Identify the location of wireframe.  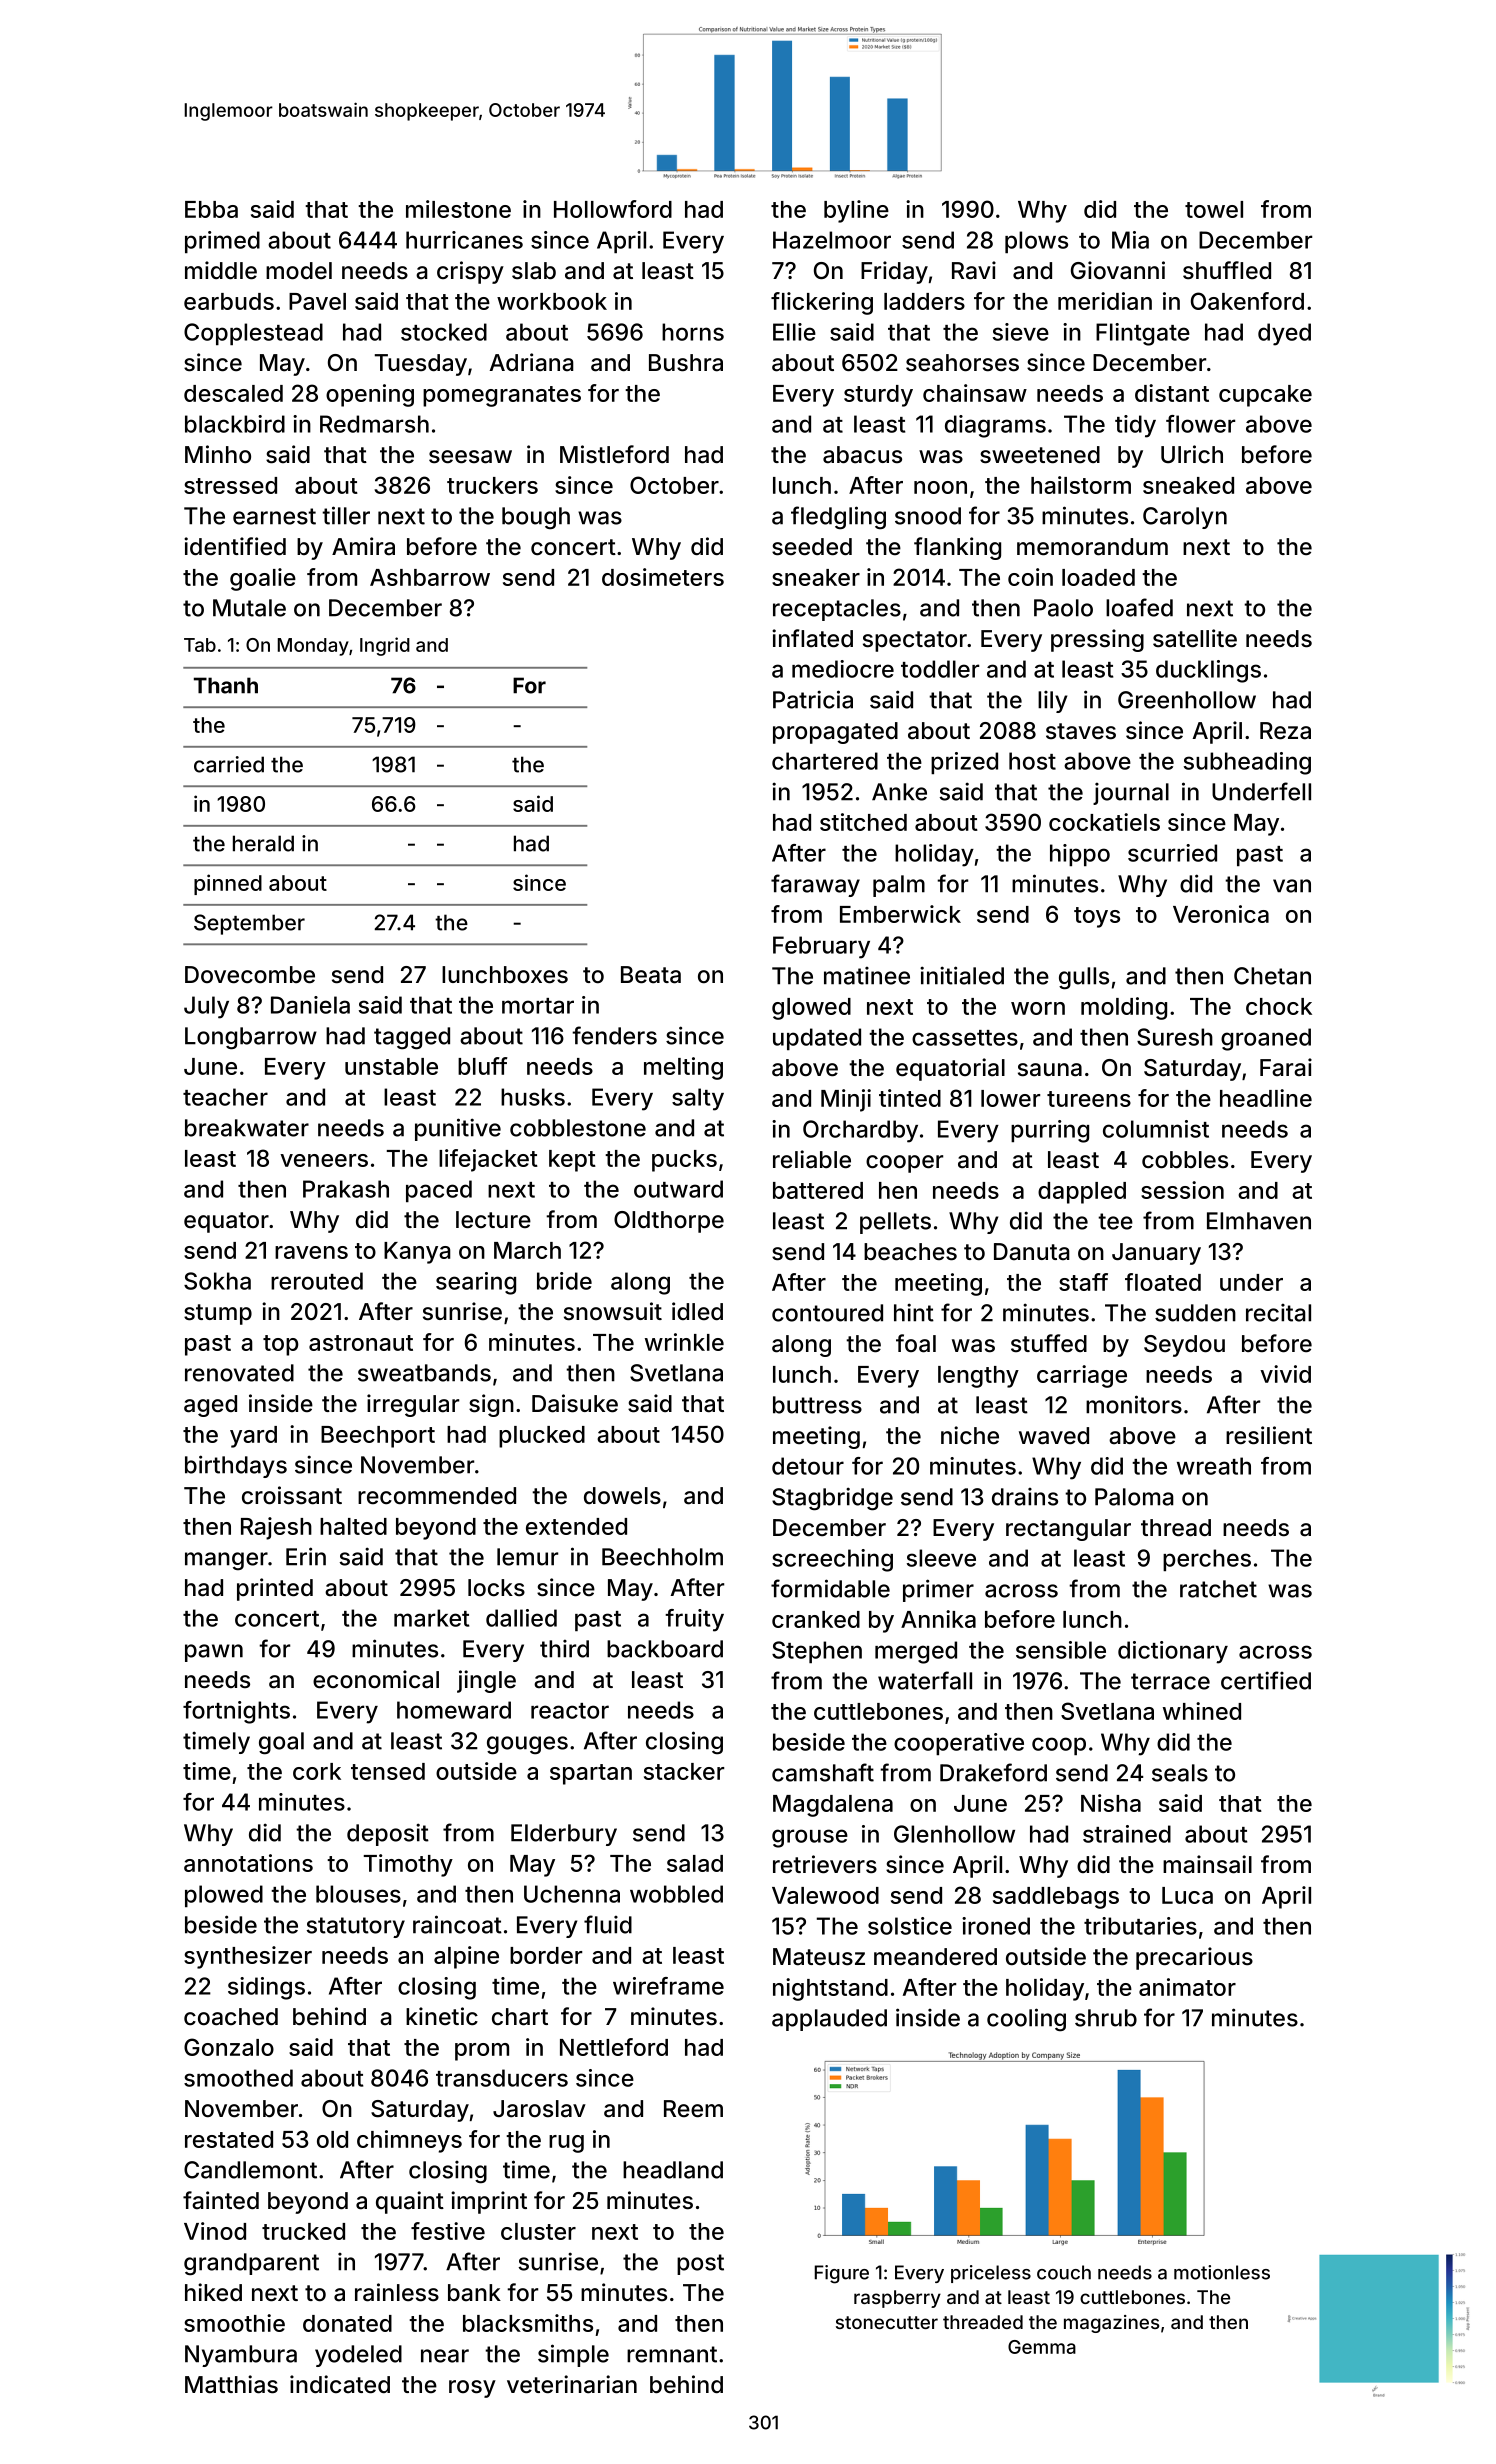
(668, 1986).
